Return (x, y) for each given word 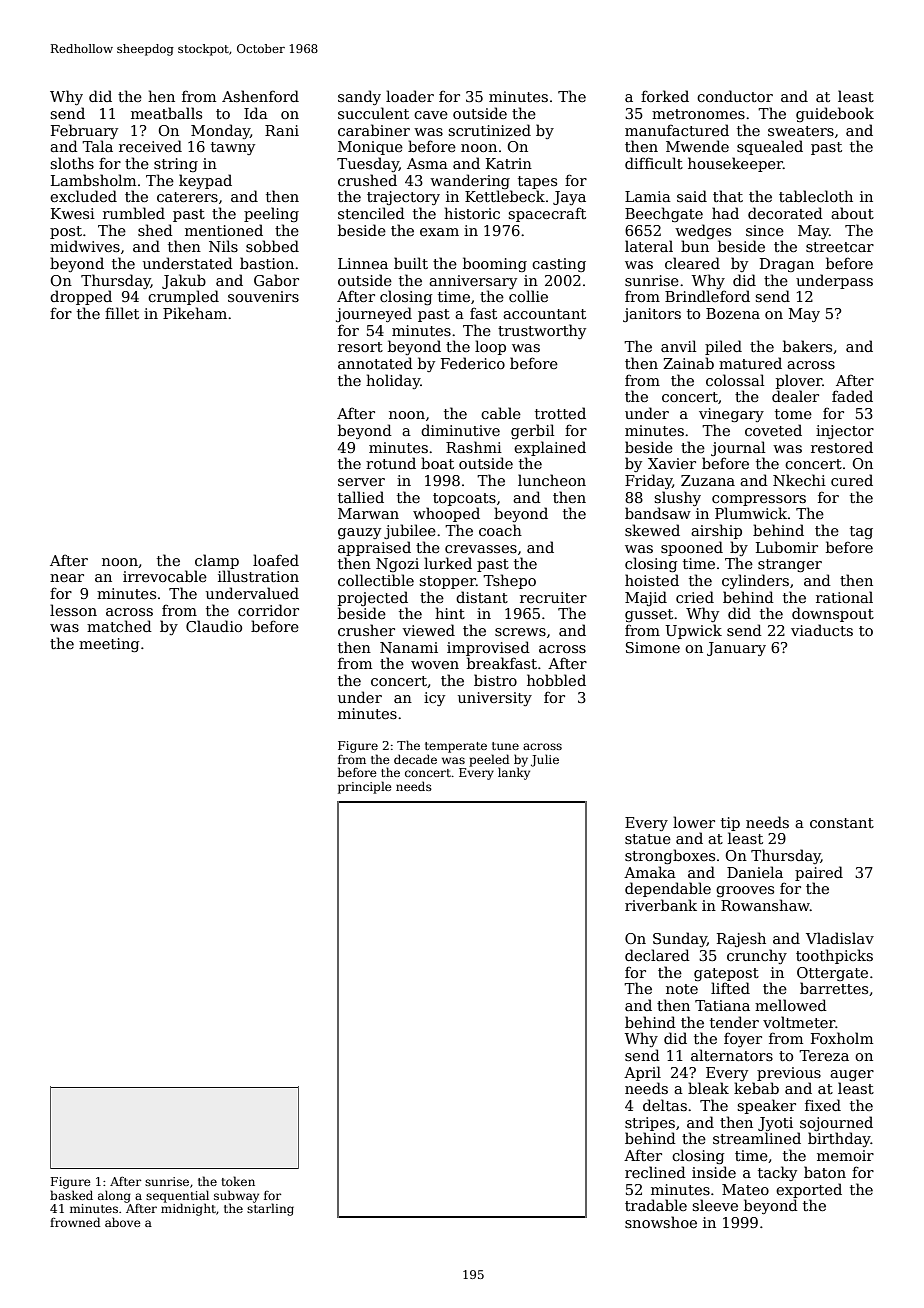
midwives (85, 246)
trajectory (403, 198)
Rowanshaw (765, 905)
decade (415, 759)
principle (365, 787)
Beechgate (664, 214)
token (238, 1181)
